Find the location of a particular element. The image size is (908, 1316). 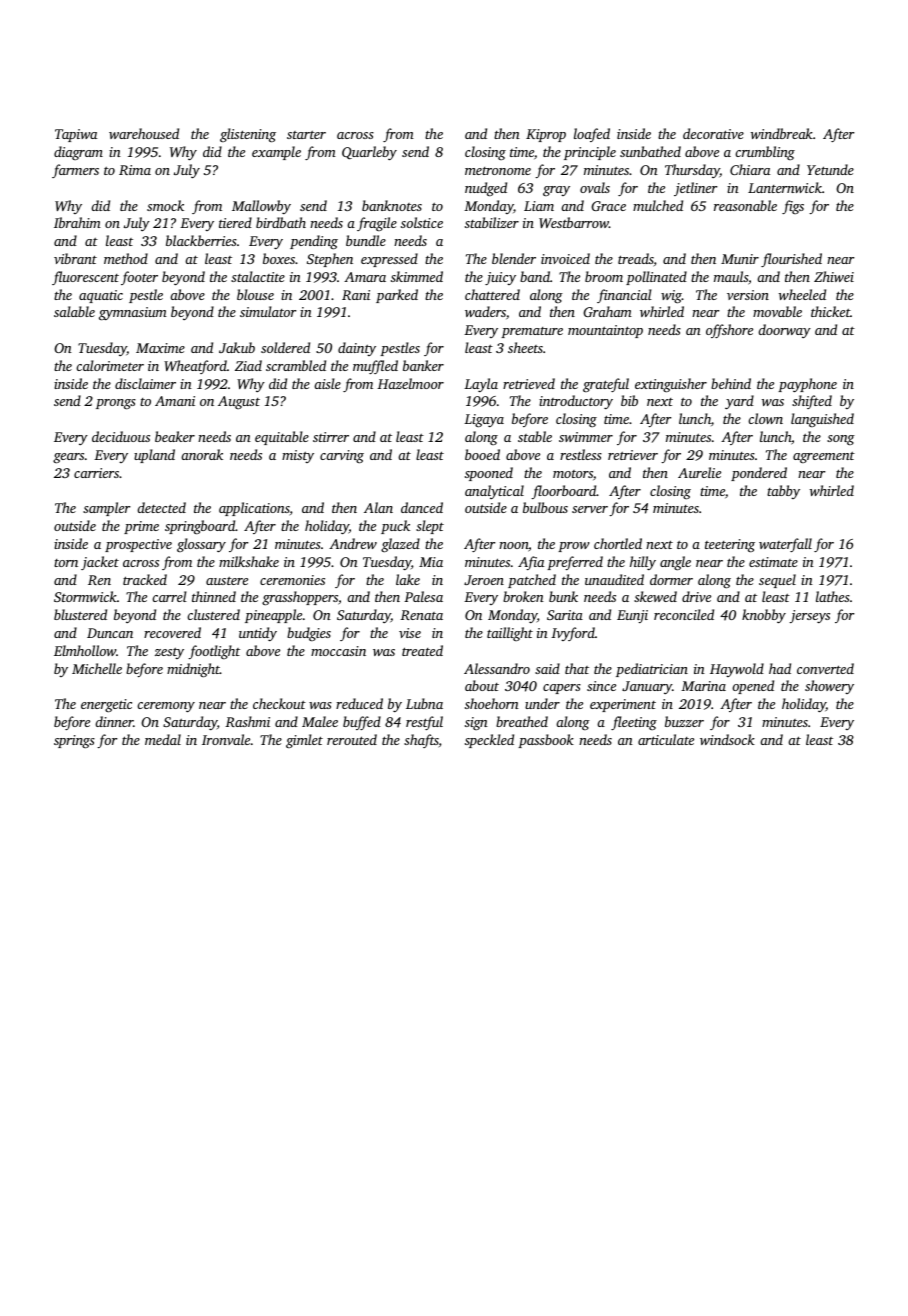

Kiprop is located at coordinates (546, 135).
